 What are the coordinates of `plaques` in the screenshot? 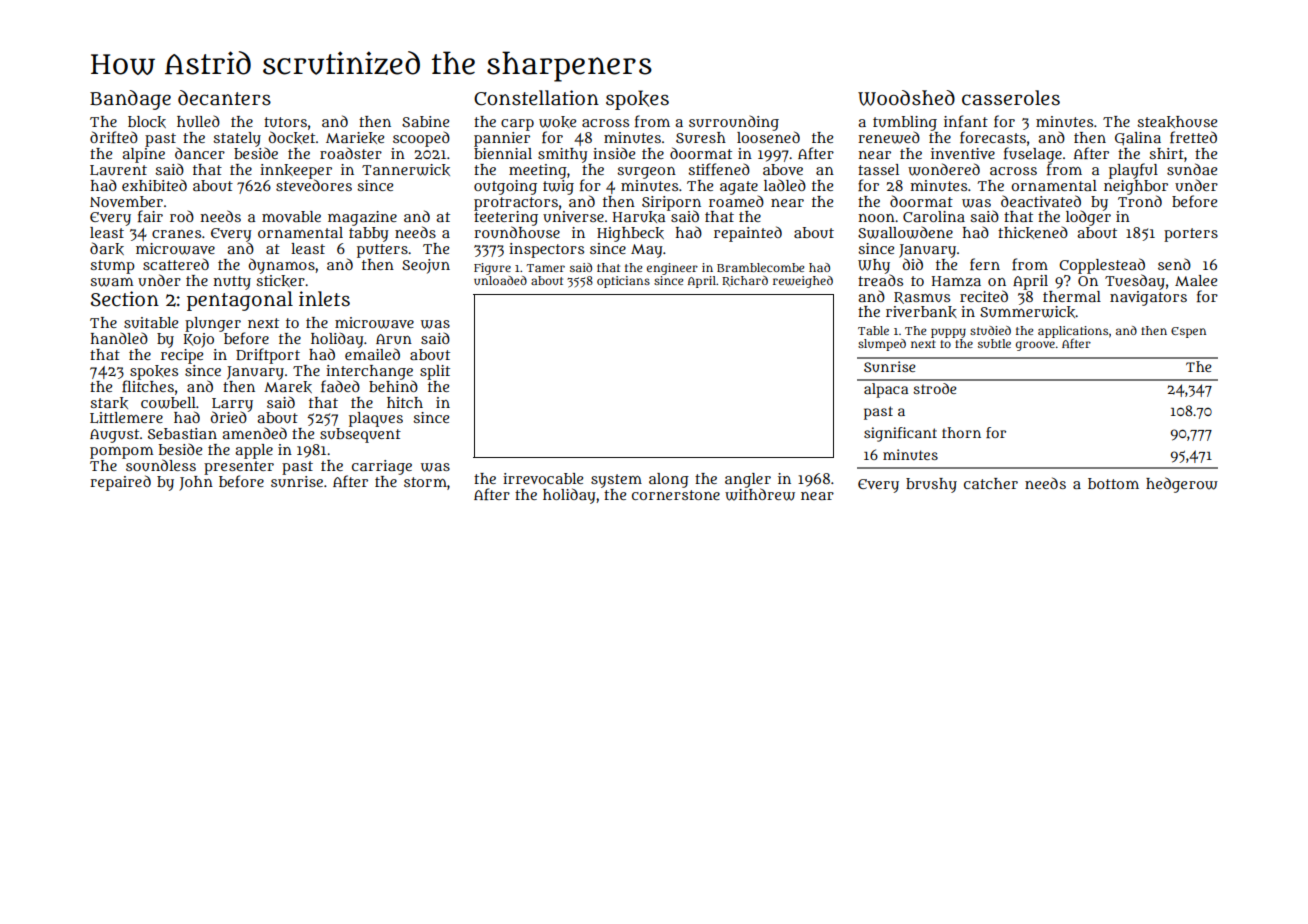 It's located at (376, 419).
